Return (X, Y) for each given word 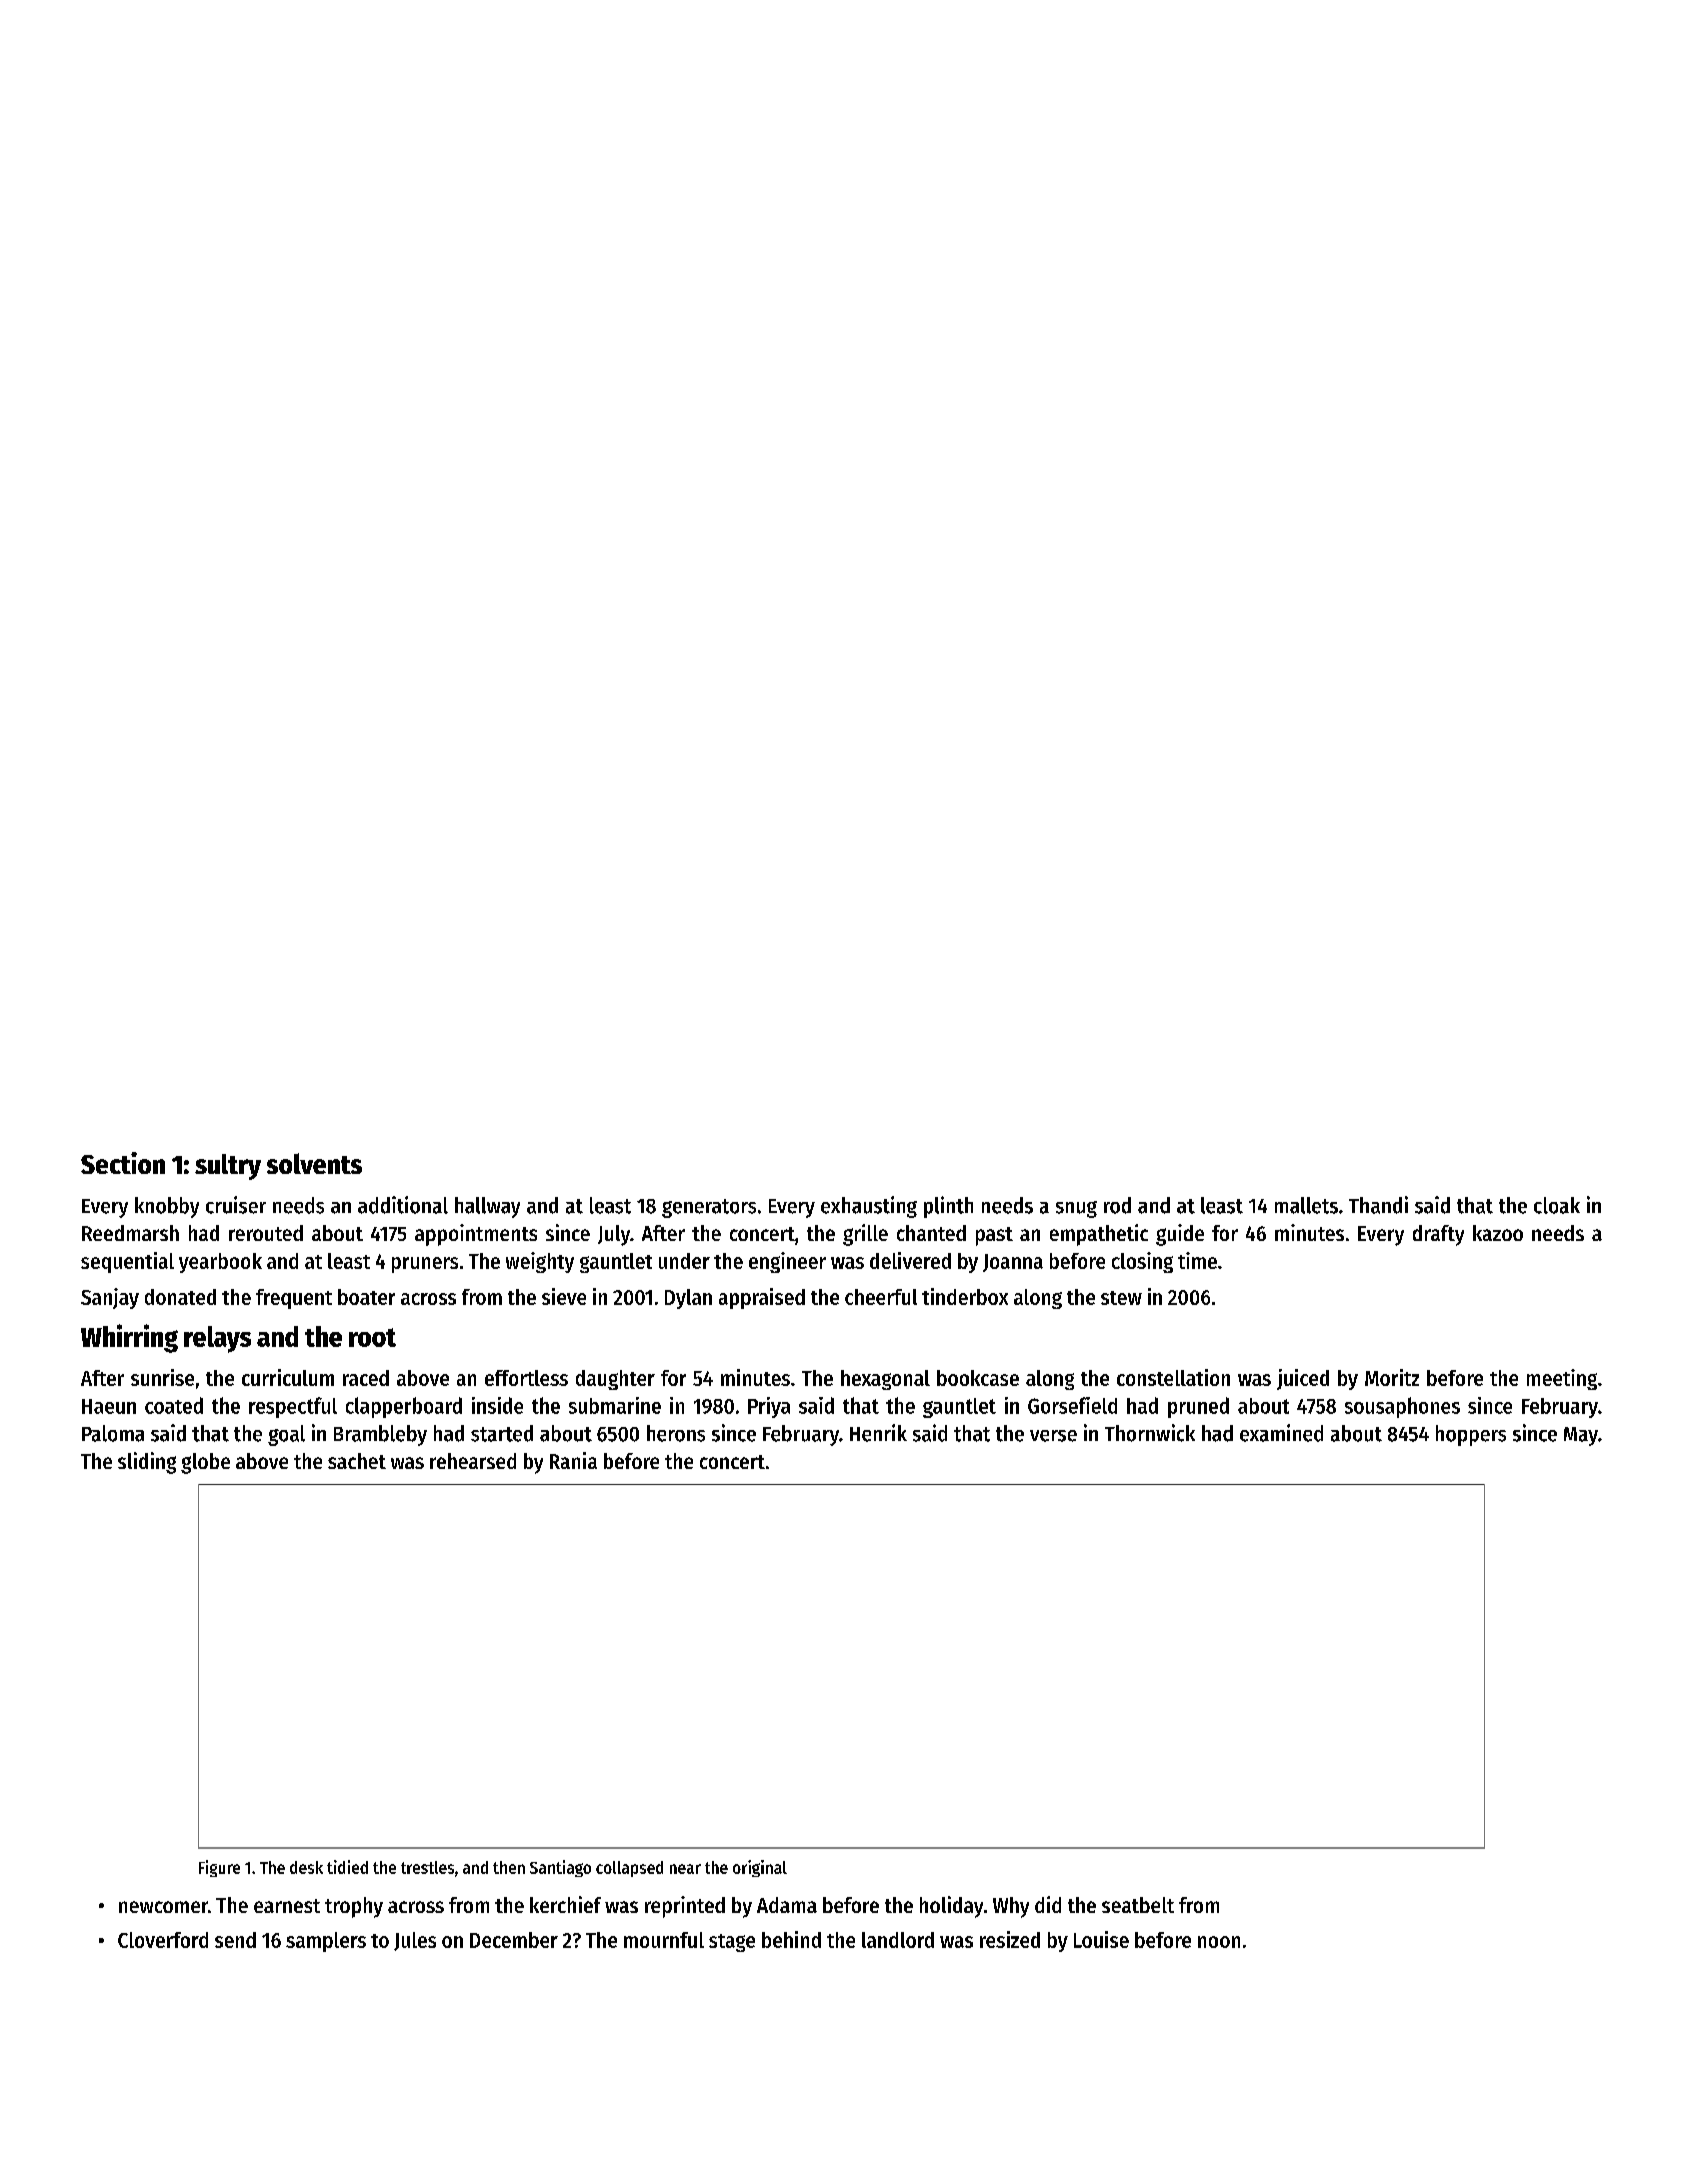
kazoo (1498, 1233)
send (235, 1940)
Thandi (1378, 1205)
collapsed (629, 1869)
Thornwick (1150, 1433)
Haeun (109, 1406)
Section (123, 1163)
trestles (427, 1867)
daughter (615, 1380)
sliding (147, 1463)
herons (676, 1433)
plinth (948, 1207)
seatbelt (1138, 1905)
